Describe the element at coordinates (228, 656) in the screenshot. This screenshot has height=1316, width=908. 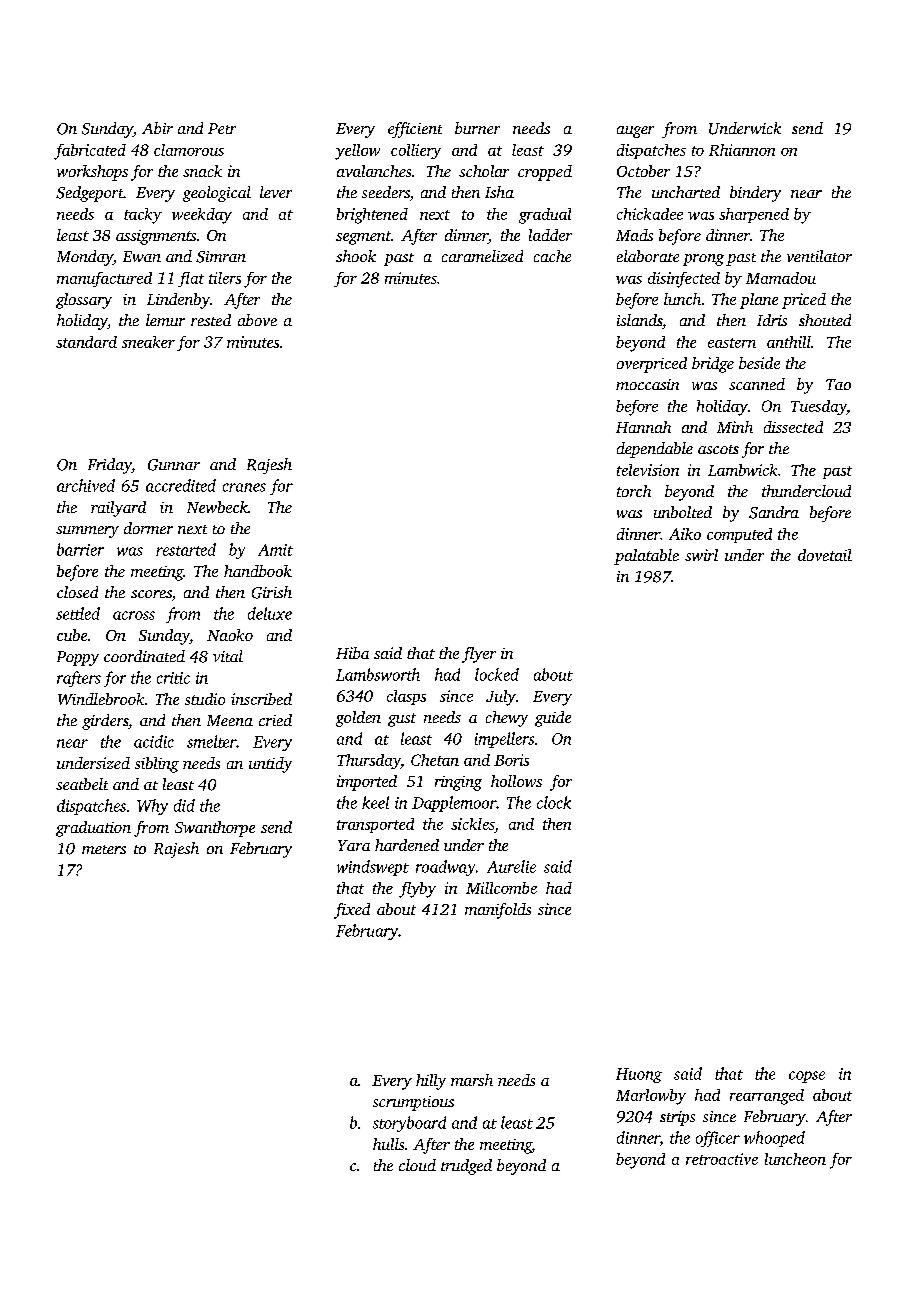
I see `vital` at that location.
